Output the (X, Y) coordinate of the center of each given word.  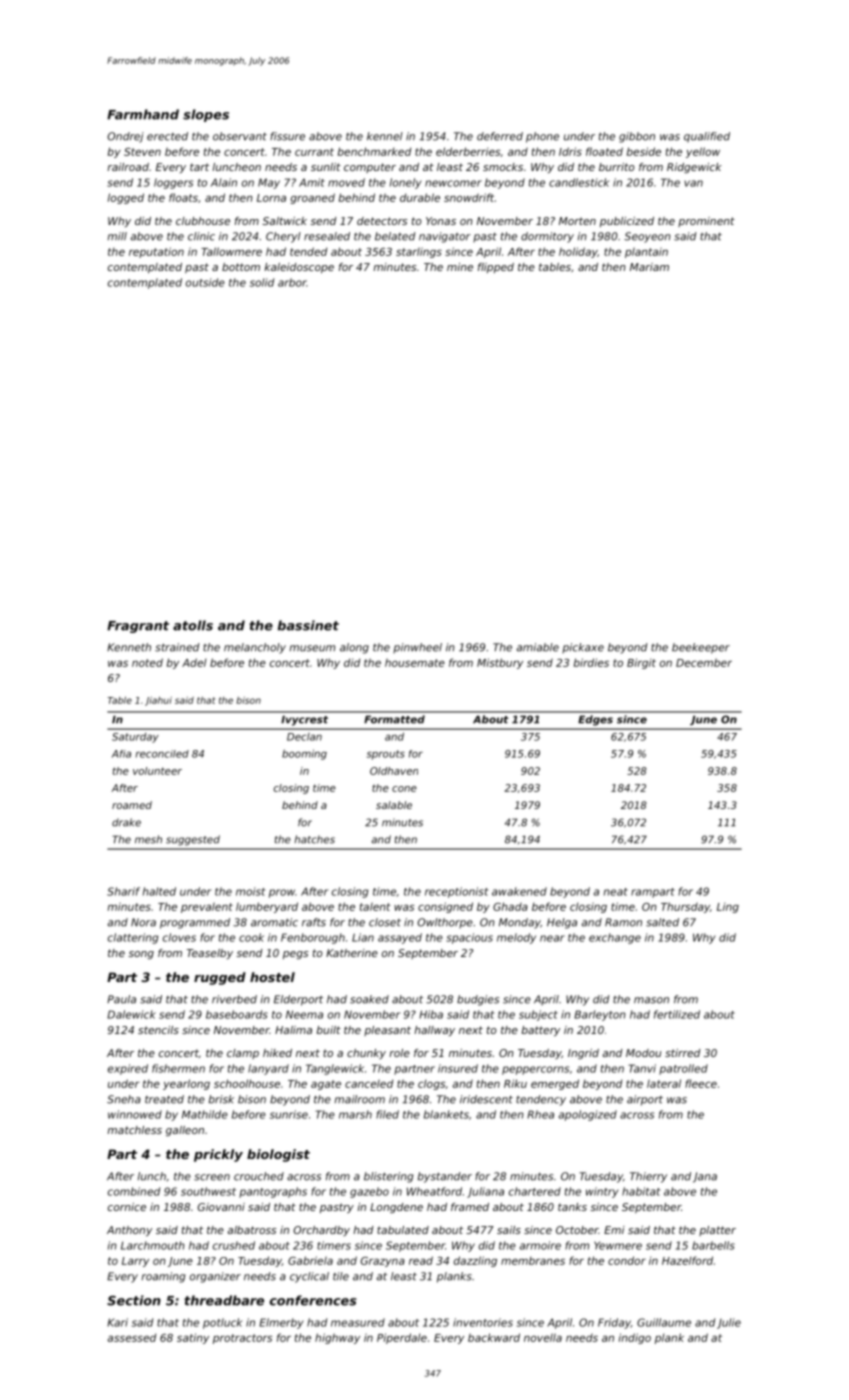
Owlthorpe (445, 923)
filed (387, 1114)
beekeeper (701, 648)
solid (262, 282)
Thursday (685, 907)
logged (126, 198)
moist (250, 891)
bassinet (308, 625)
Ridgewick (694, 168)
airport (645, 1100)
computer (370, 168)
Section (134, 1300)
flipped (496, 268)
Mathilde (205, 1114)
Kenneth (129, 647)
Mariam (649, 267)
